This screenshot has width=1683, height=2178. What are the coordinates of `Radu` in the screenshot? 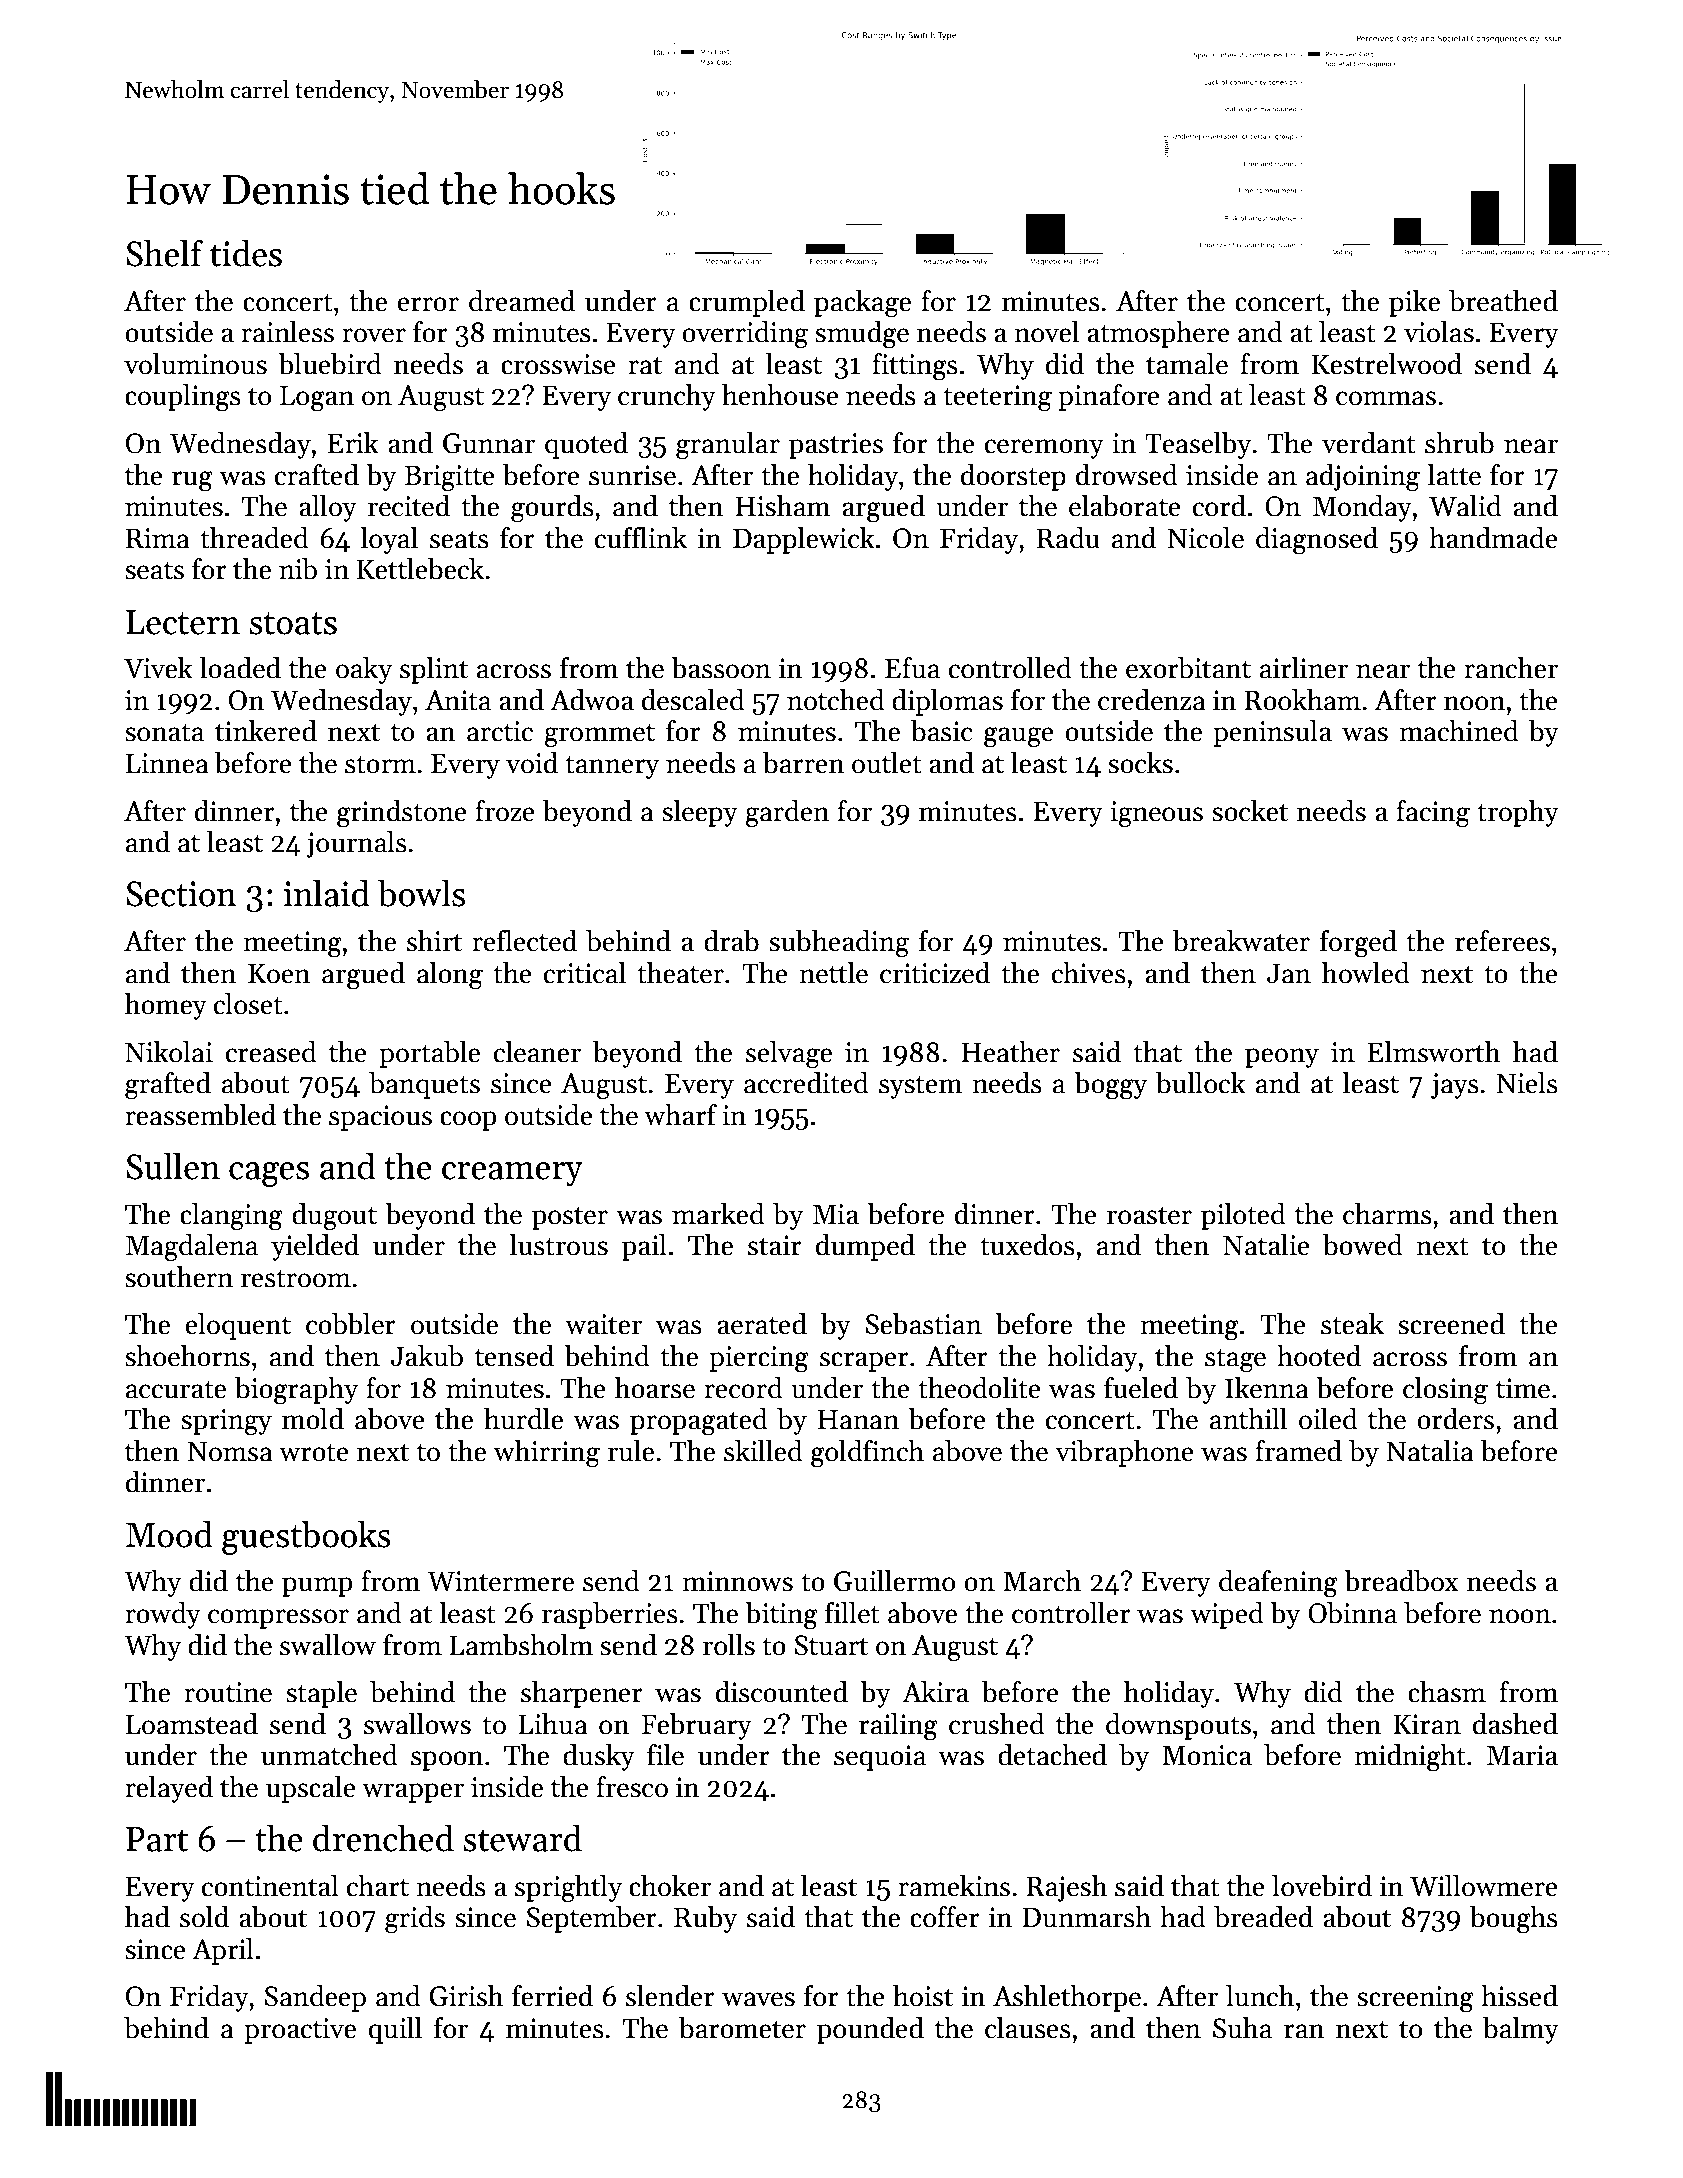 It's located at (1068, 538).
